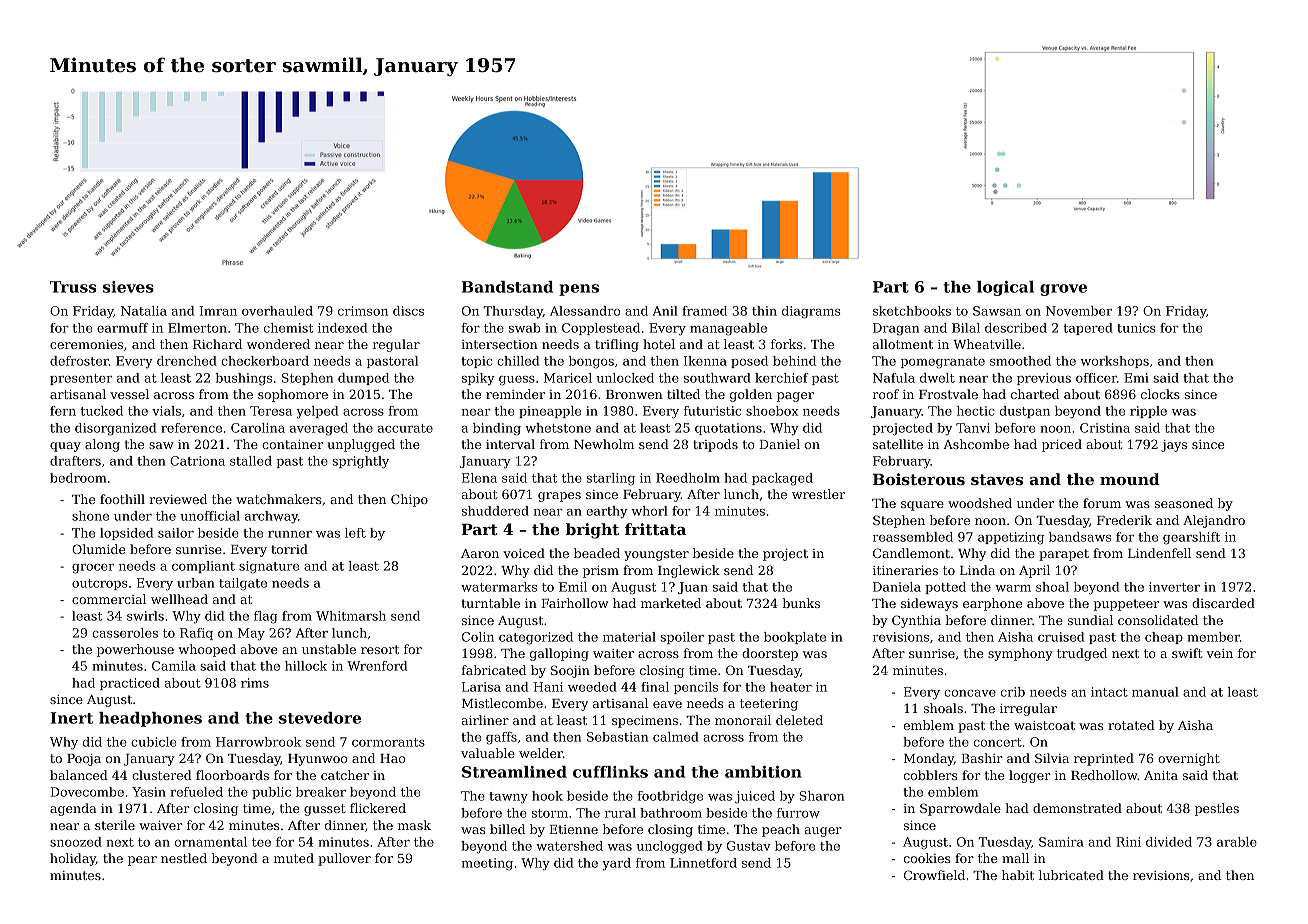 The image size is (1308, 924). What do you see at coordinates (743, 720) in the page?
I see `monorail` at bounding box center [743, 720].
